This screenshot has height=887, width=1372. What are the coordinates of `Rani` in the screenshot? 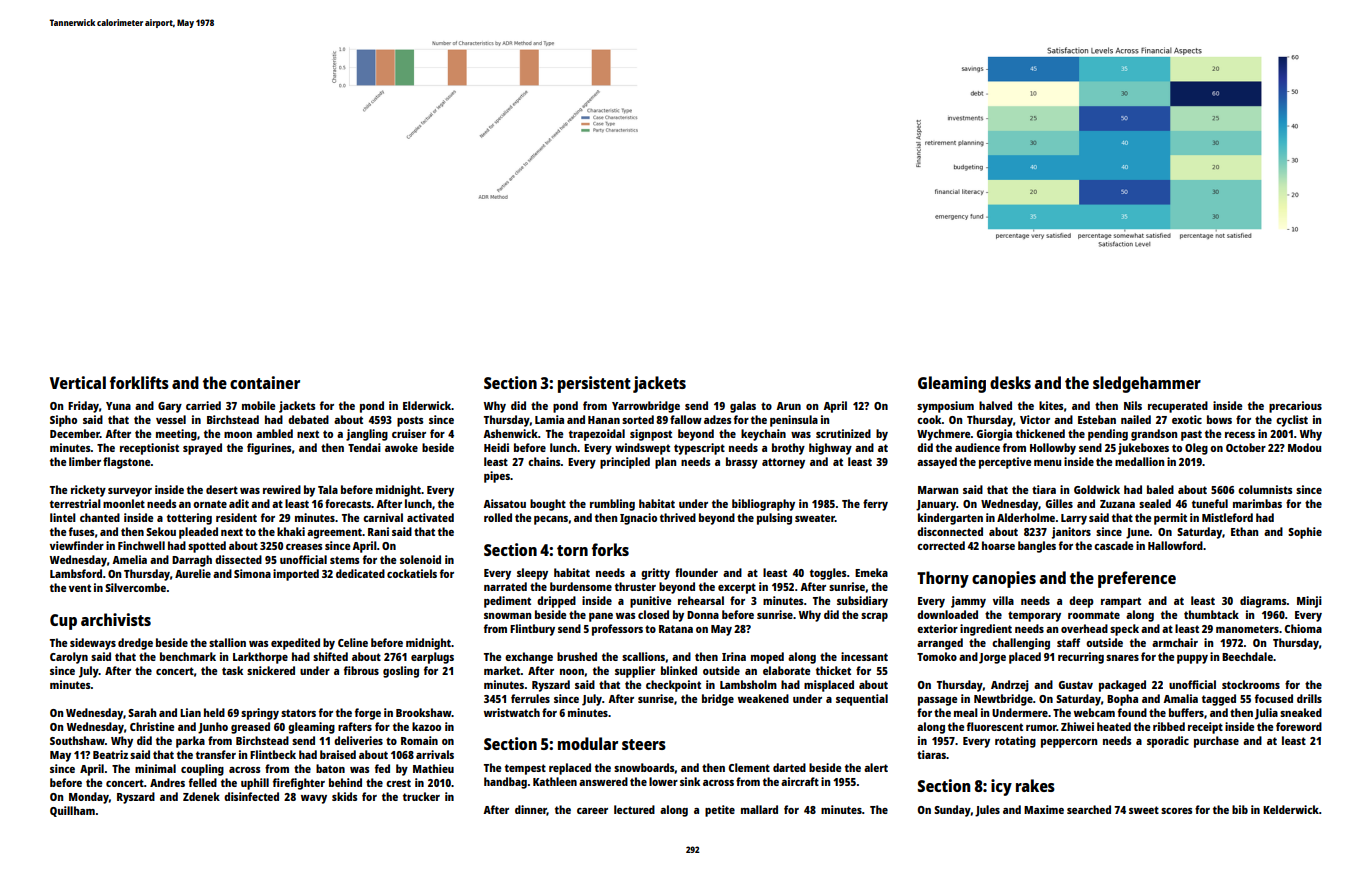 It's located at (378, 531).
